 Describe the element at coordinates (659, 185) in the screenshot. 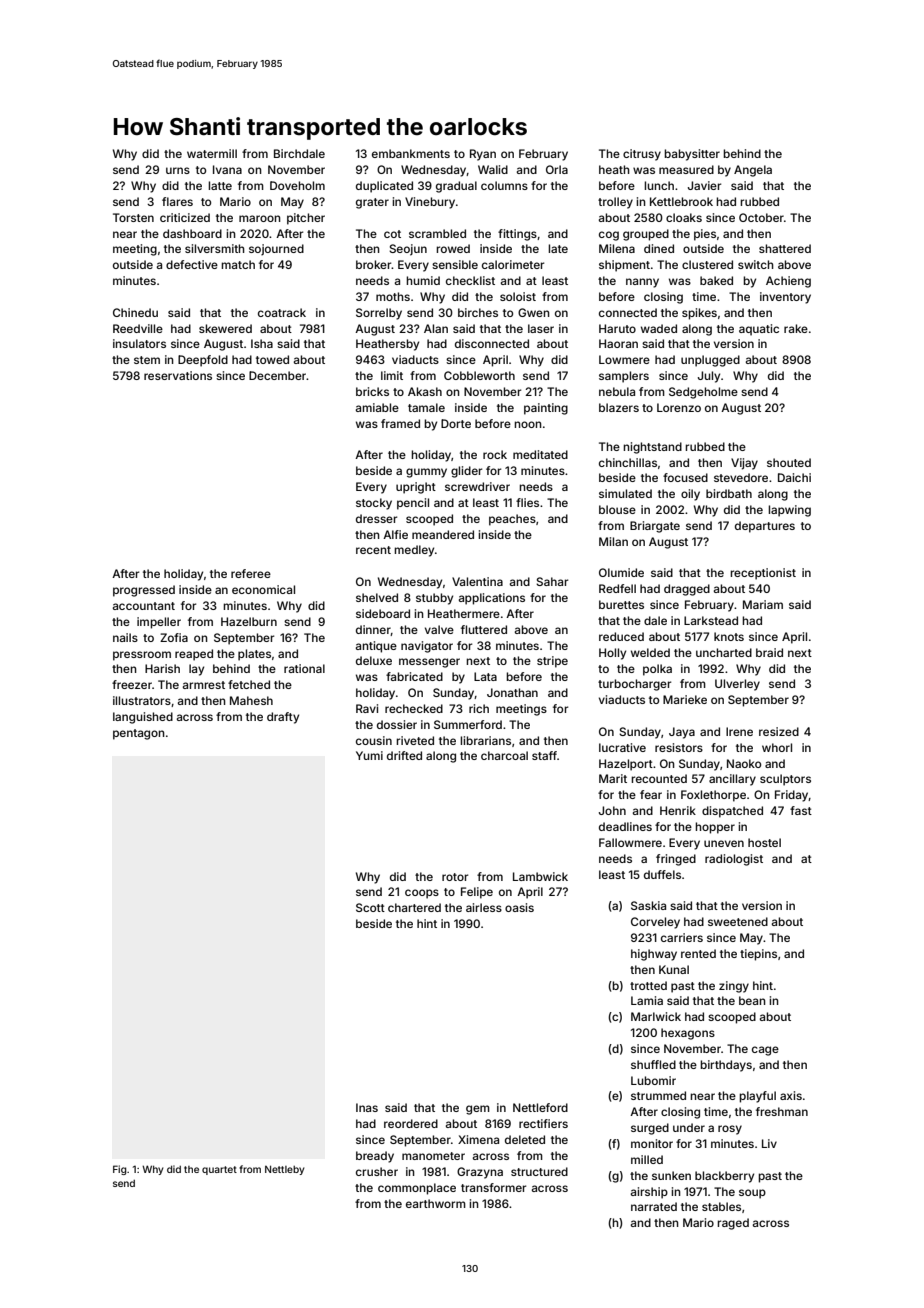

I see `lunch` at that location.
